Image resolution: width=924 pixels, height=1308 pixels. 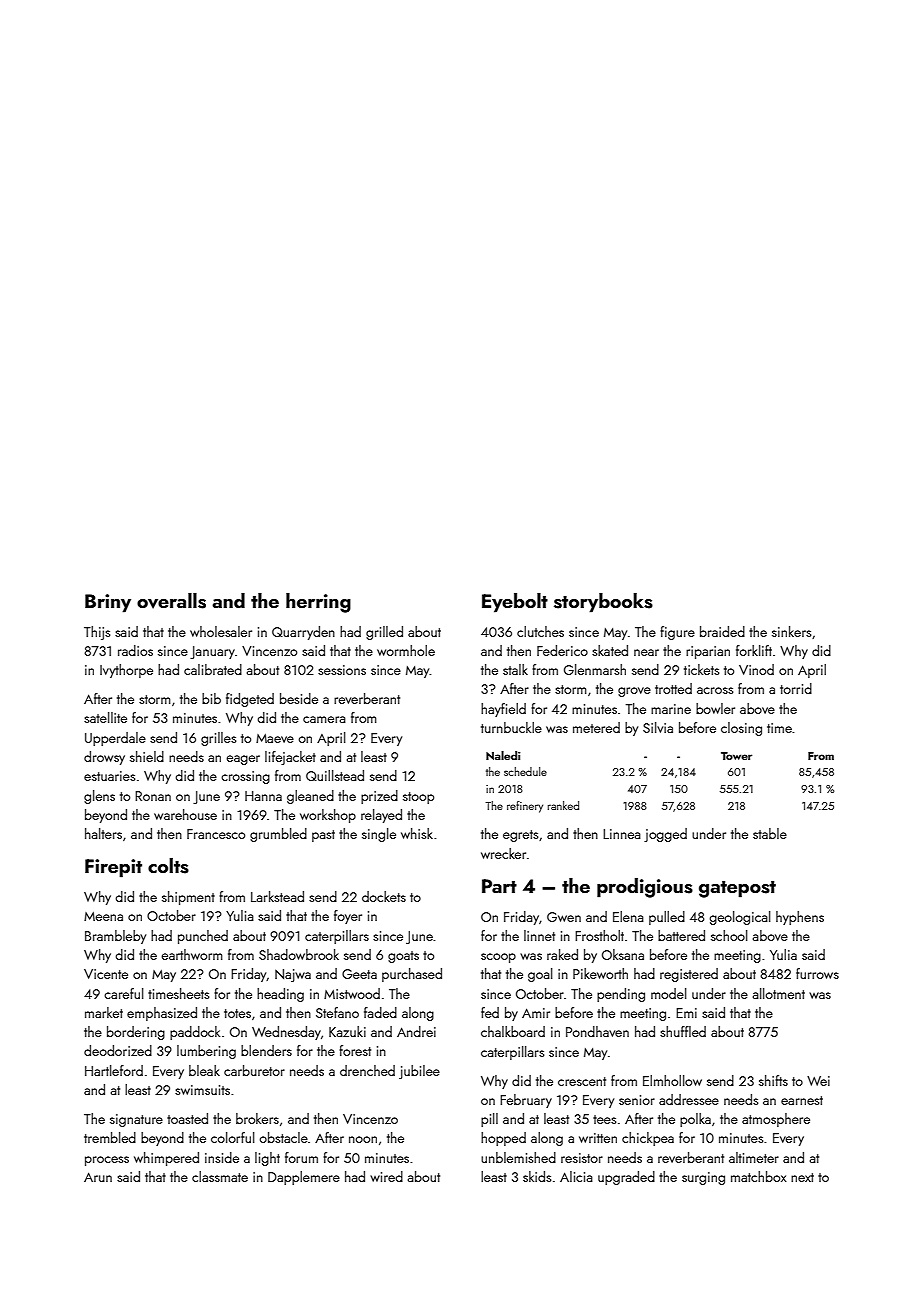 What do you see at coordinates (736, 756) in the image?
I see `Tower` at bounding box center [736, 756].
